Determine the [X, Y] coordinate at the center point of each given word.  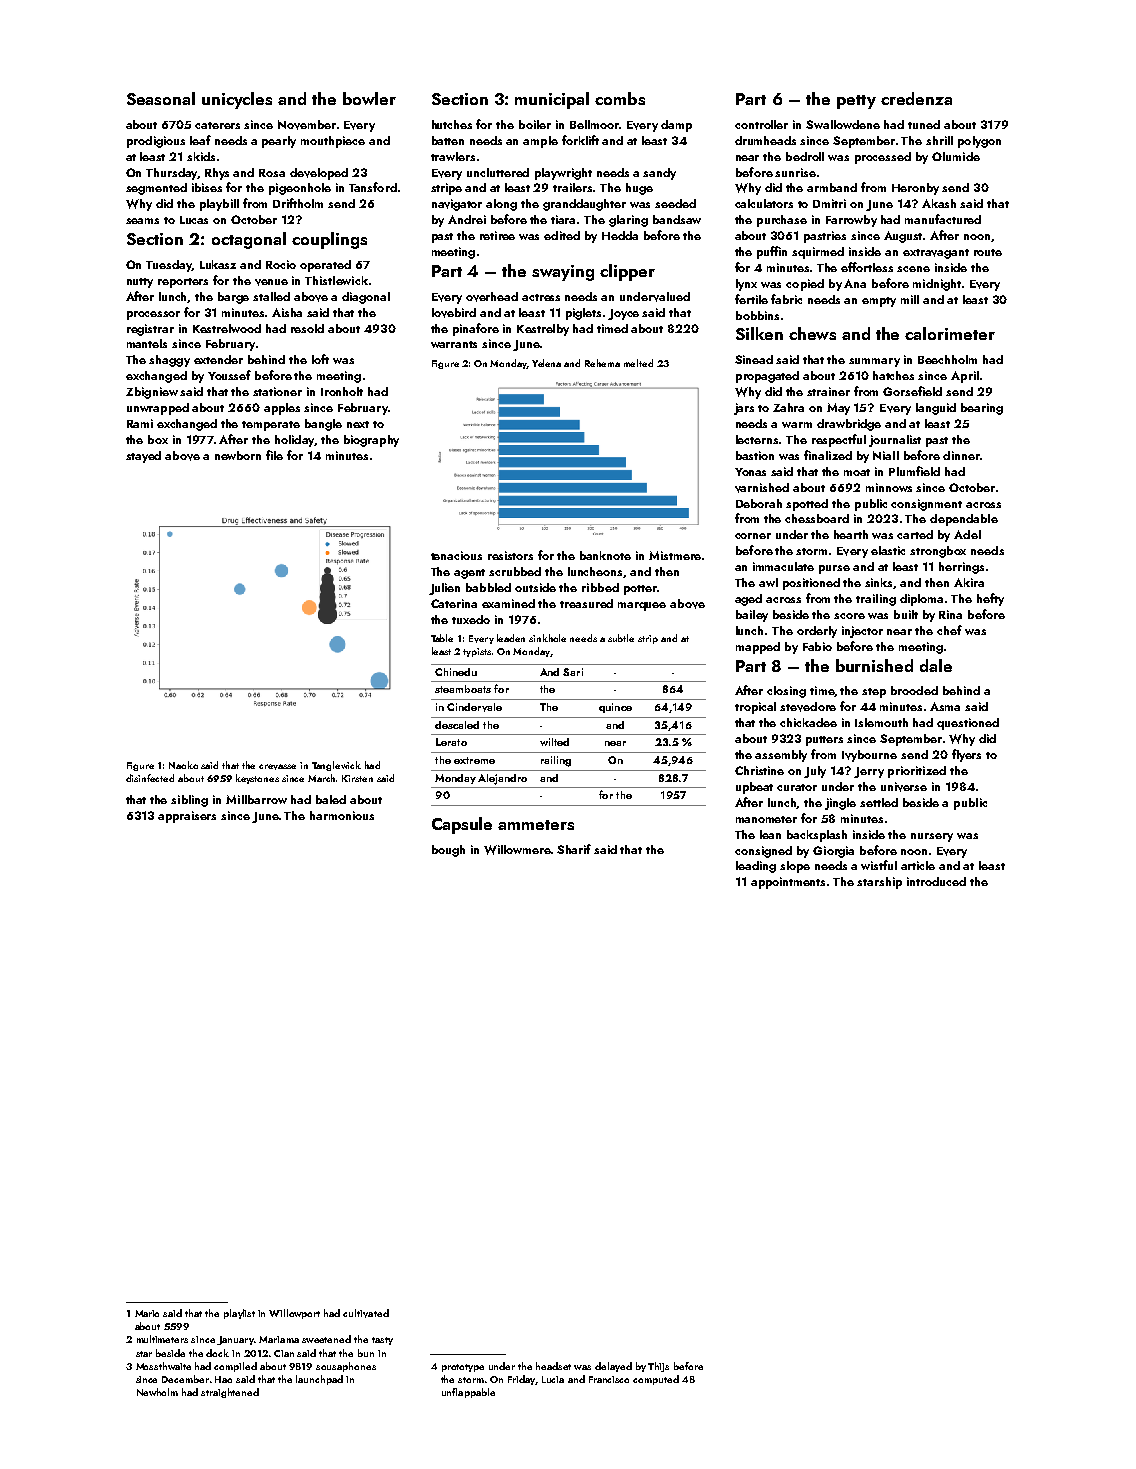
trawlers [453, 156]
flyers [966, 755]
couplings [329, 240]
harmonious [342, 815]
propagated [767, 377]
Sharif [574, 849]
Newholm [157, 1392]
